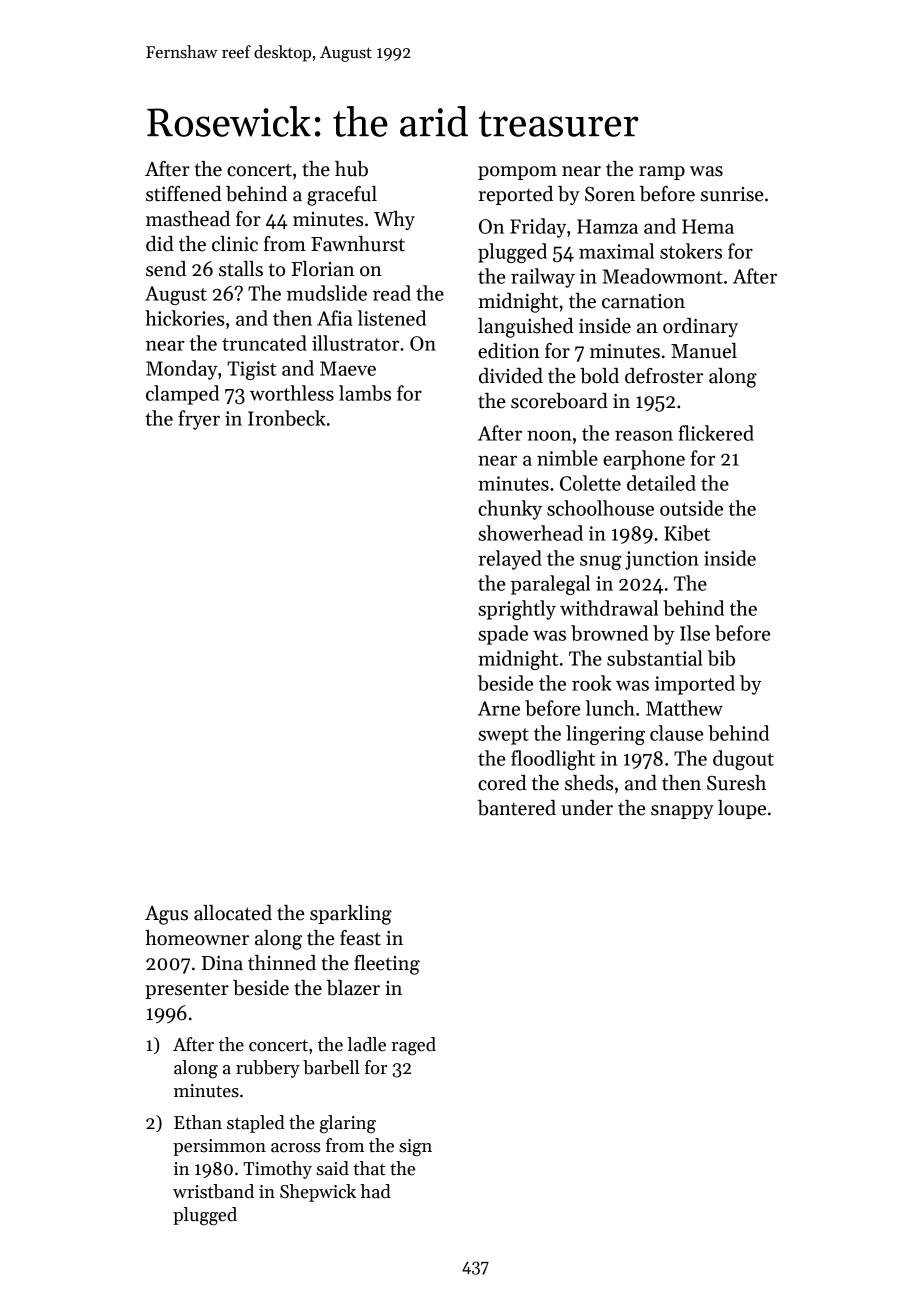  What do you see at coordinates (510, 510) in the screenshot?
I see `chunky` at bounding box center [510, 510].
